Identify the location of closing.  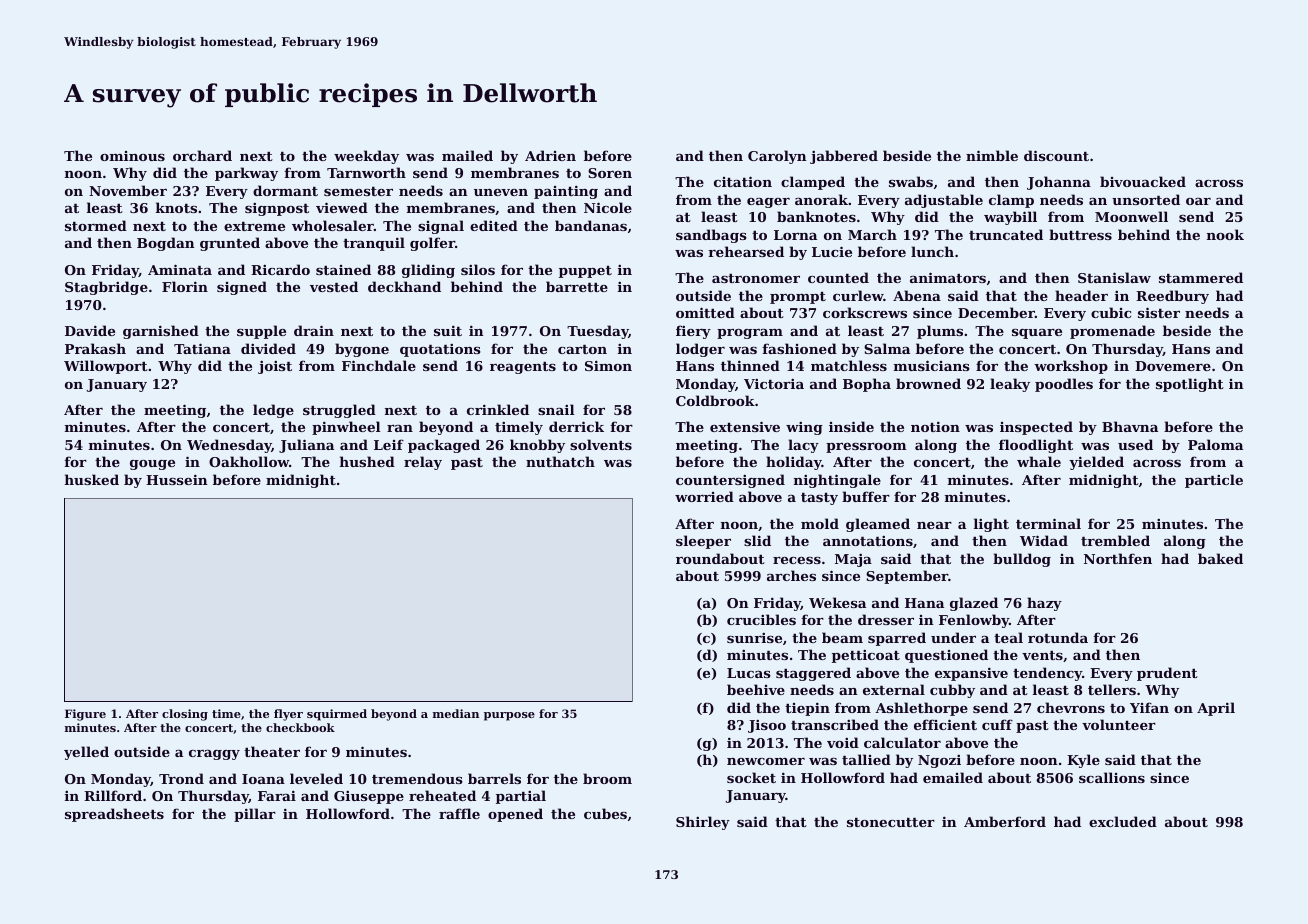
(185, 715).
